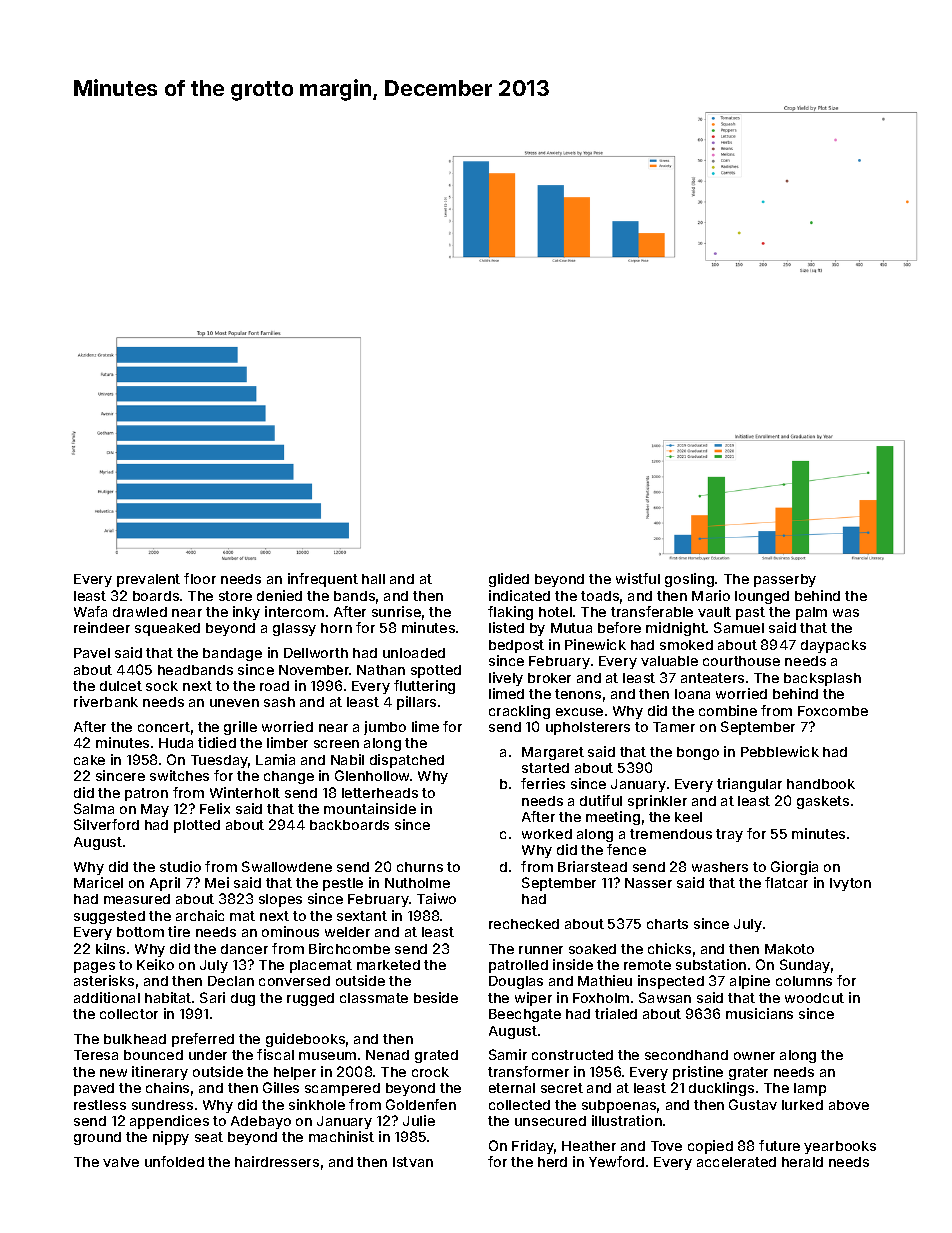  What do you see at coordinates (277, 1161) in the page?
I see `hairdressers` at bounding box center [277, 1161].
